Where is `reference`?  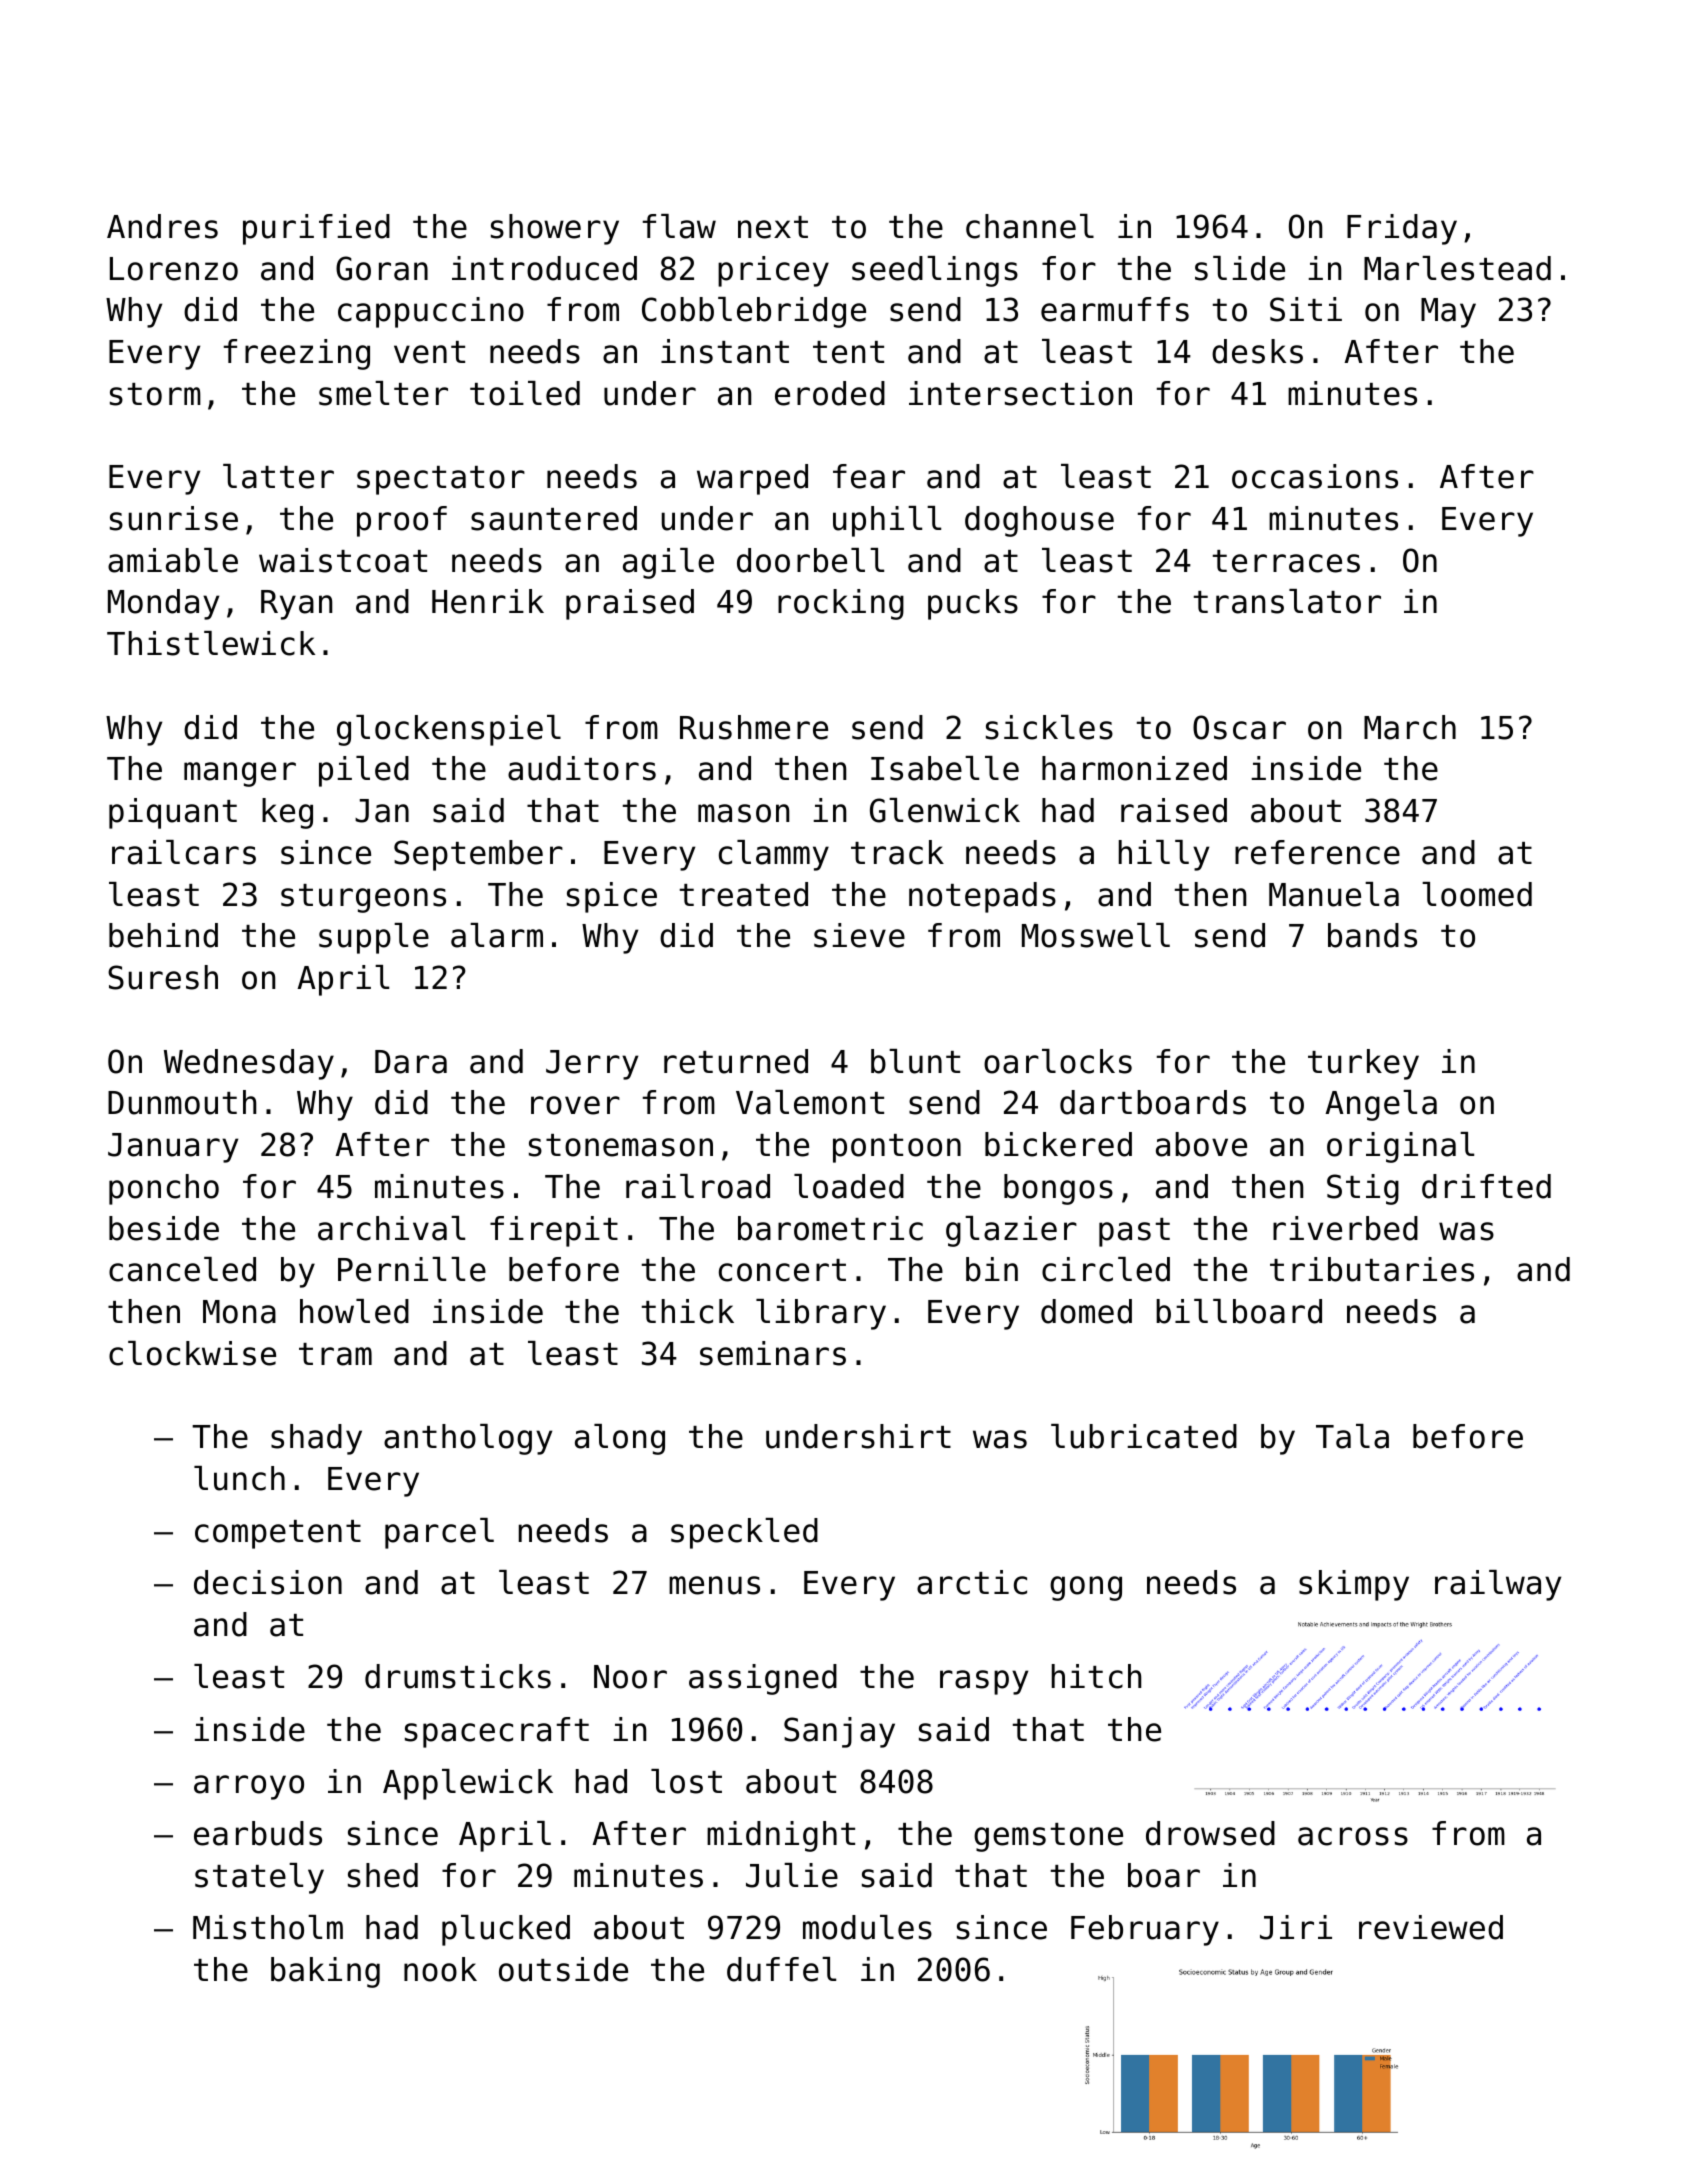
reference is located at coordinates (1317, 852).
